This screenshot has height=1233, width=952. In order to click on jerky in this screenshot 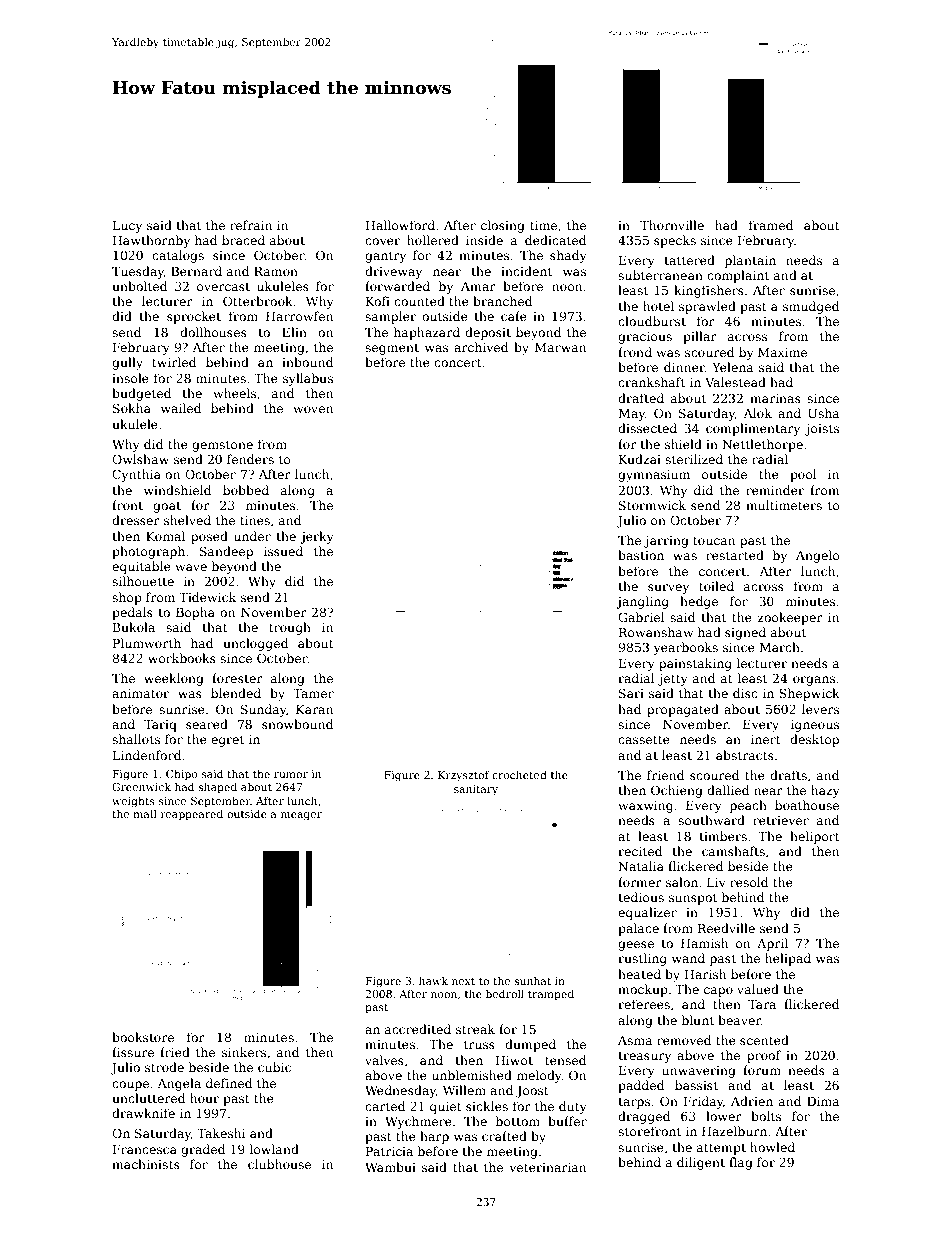, I will do `click(317, 537)`.
